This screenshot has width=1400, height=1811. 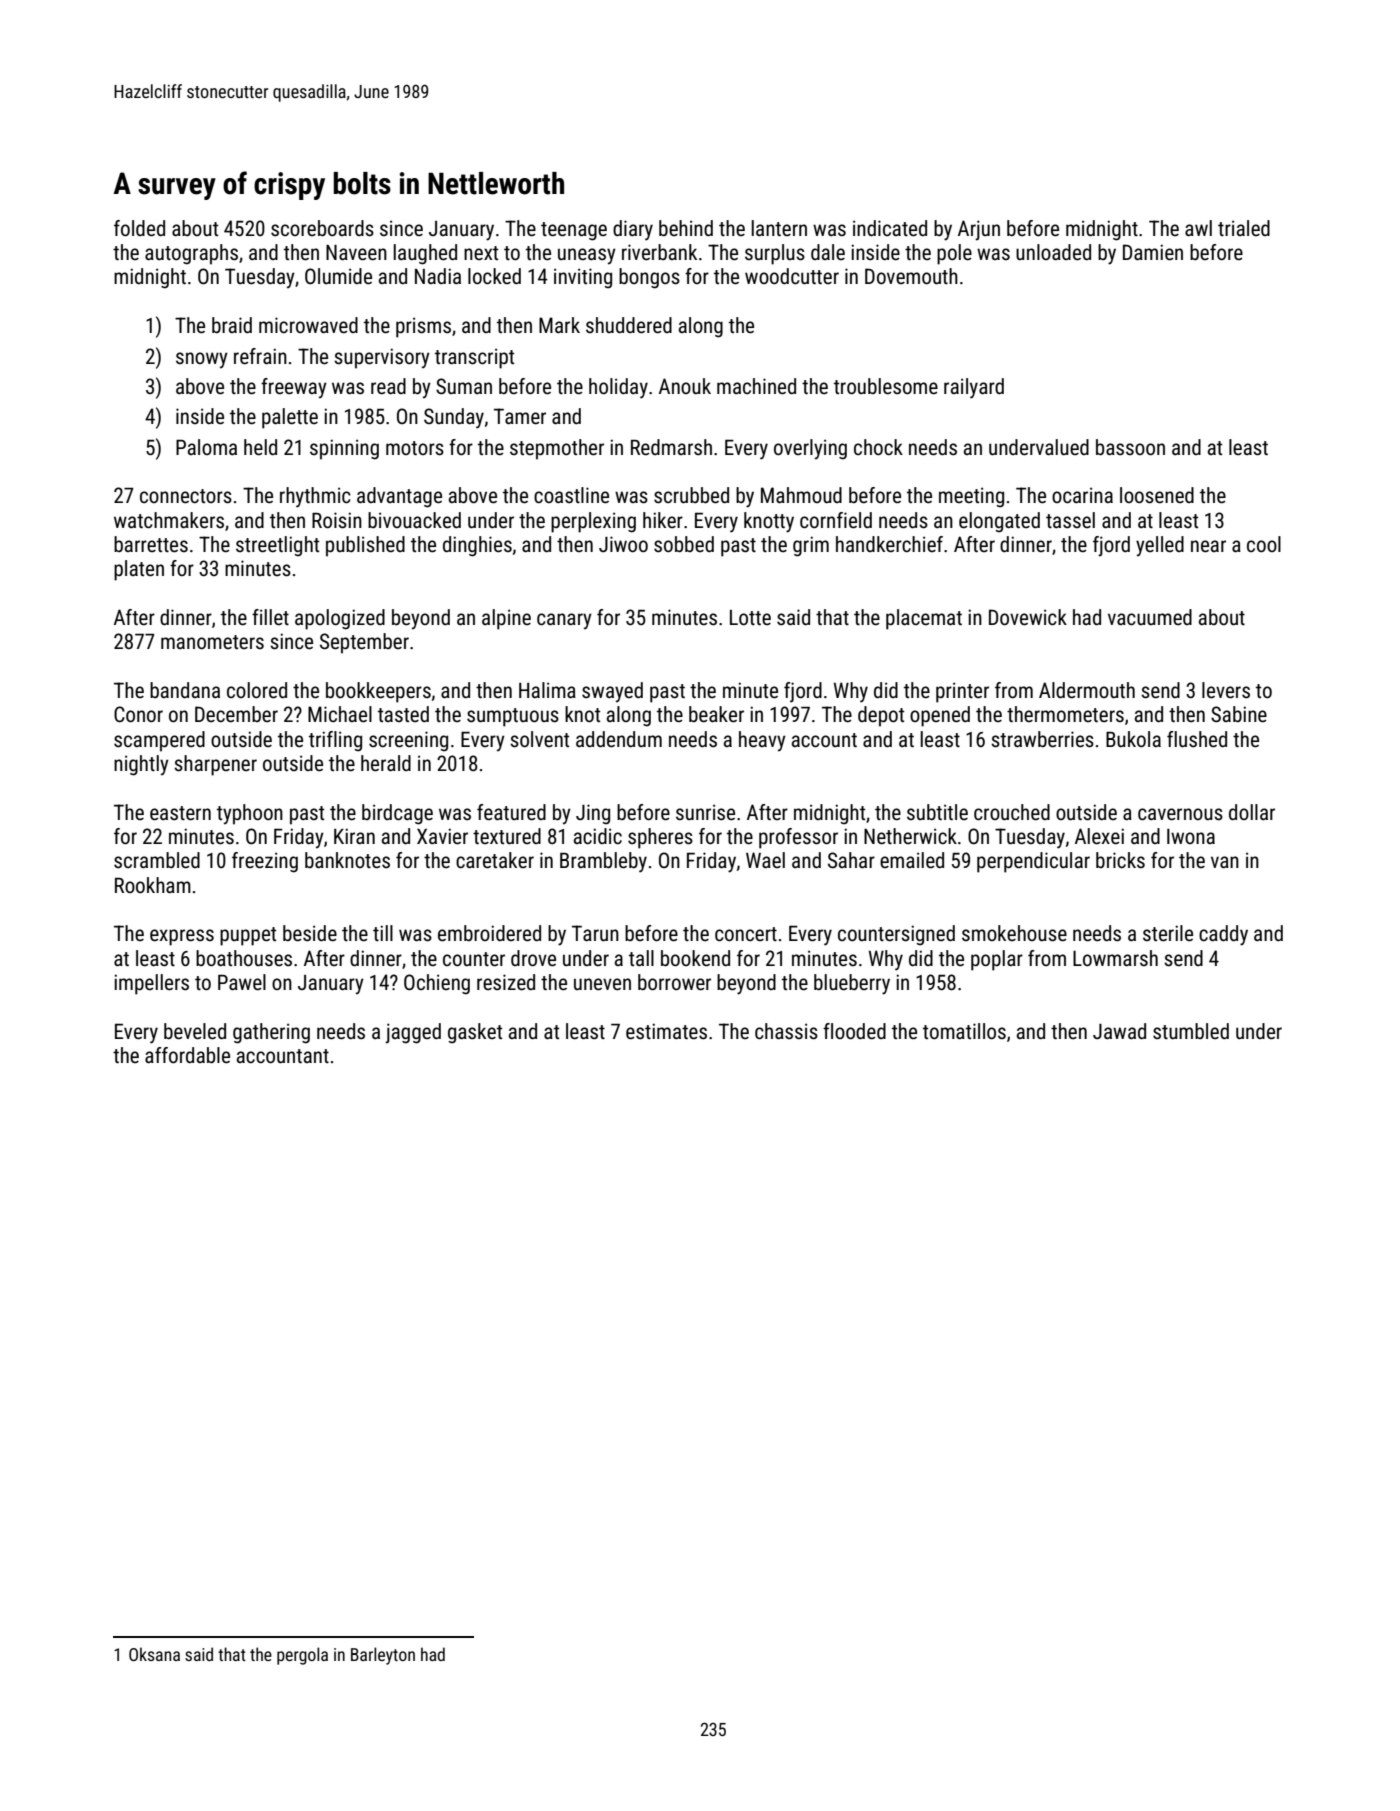 What do you see at coordinates (408, 741) in the screenshot?
I see `screening` at bounding box center [408, 741].
